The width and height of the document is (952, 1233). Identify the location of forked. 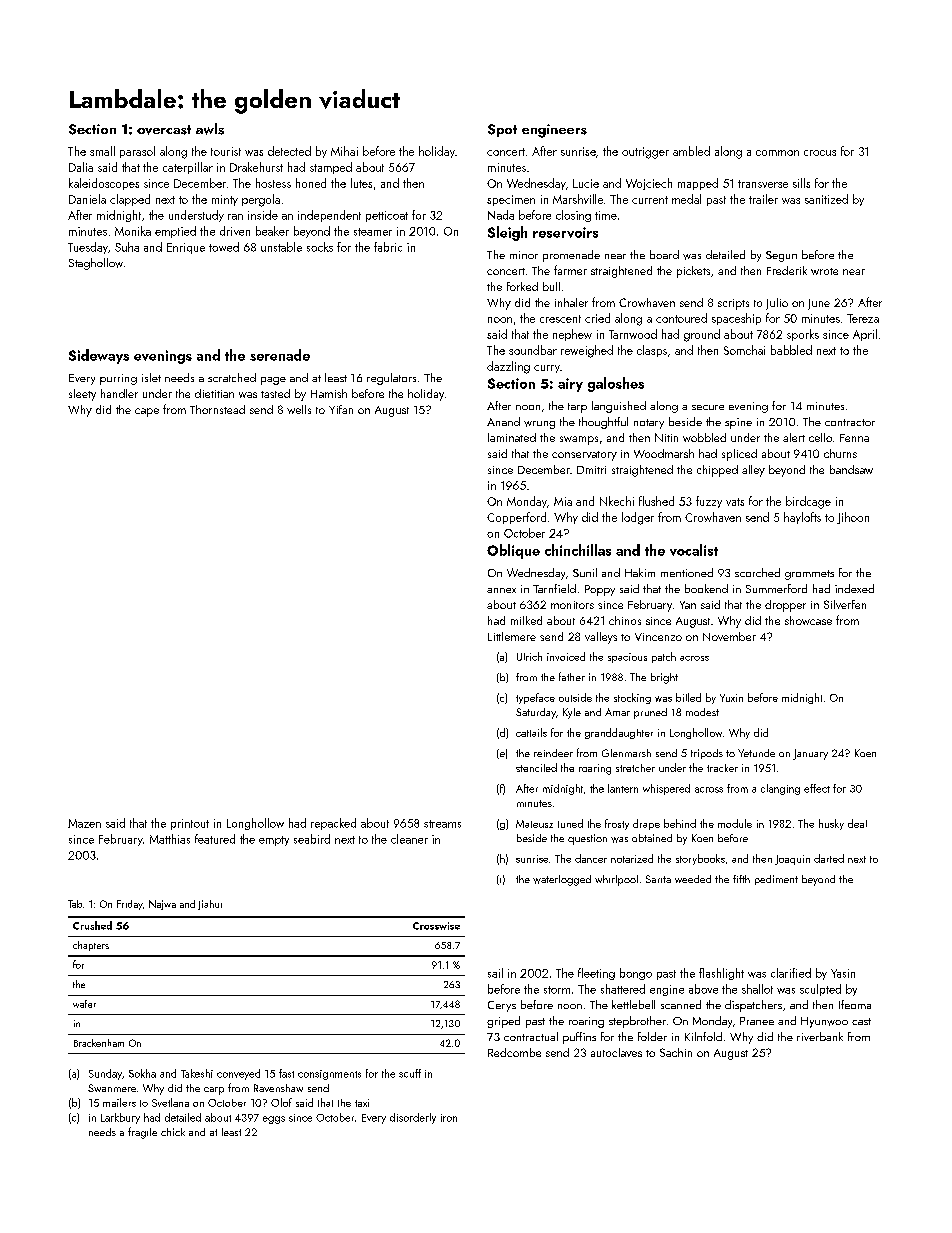
(522, 286).
